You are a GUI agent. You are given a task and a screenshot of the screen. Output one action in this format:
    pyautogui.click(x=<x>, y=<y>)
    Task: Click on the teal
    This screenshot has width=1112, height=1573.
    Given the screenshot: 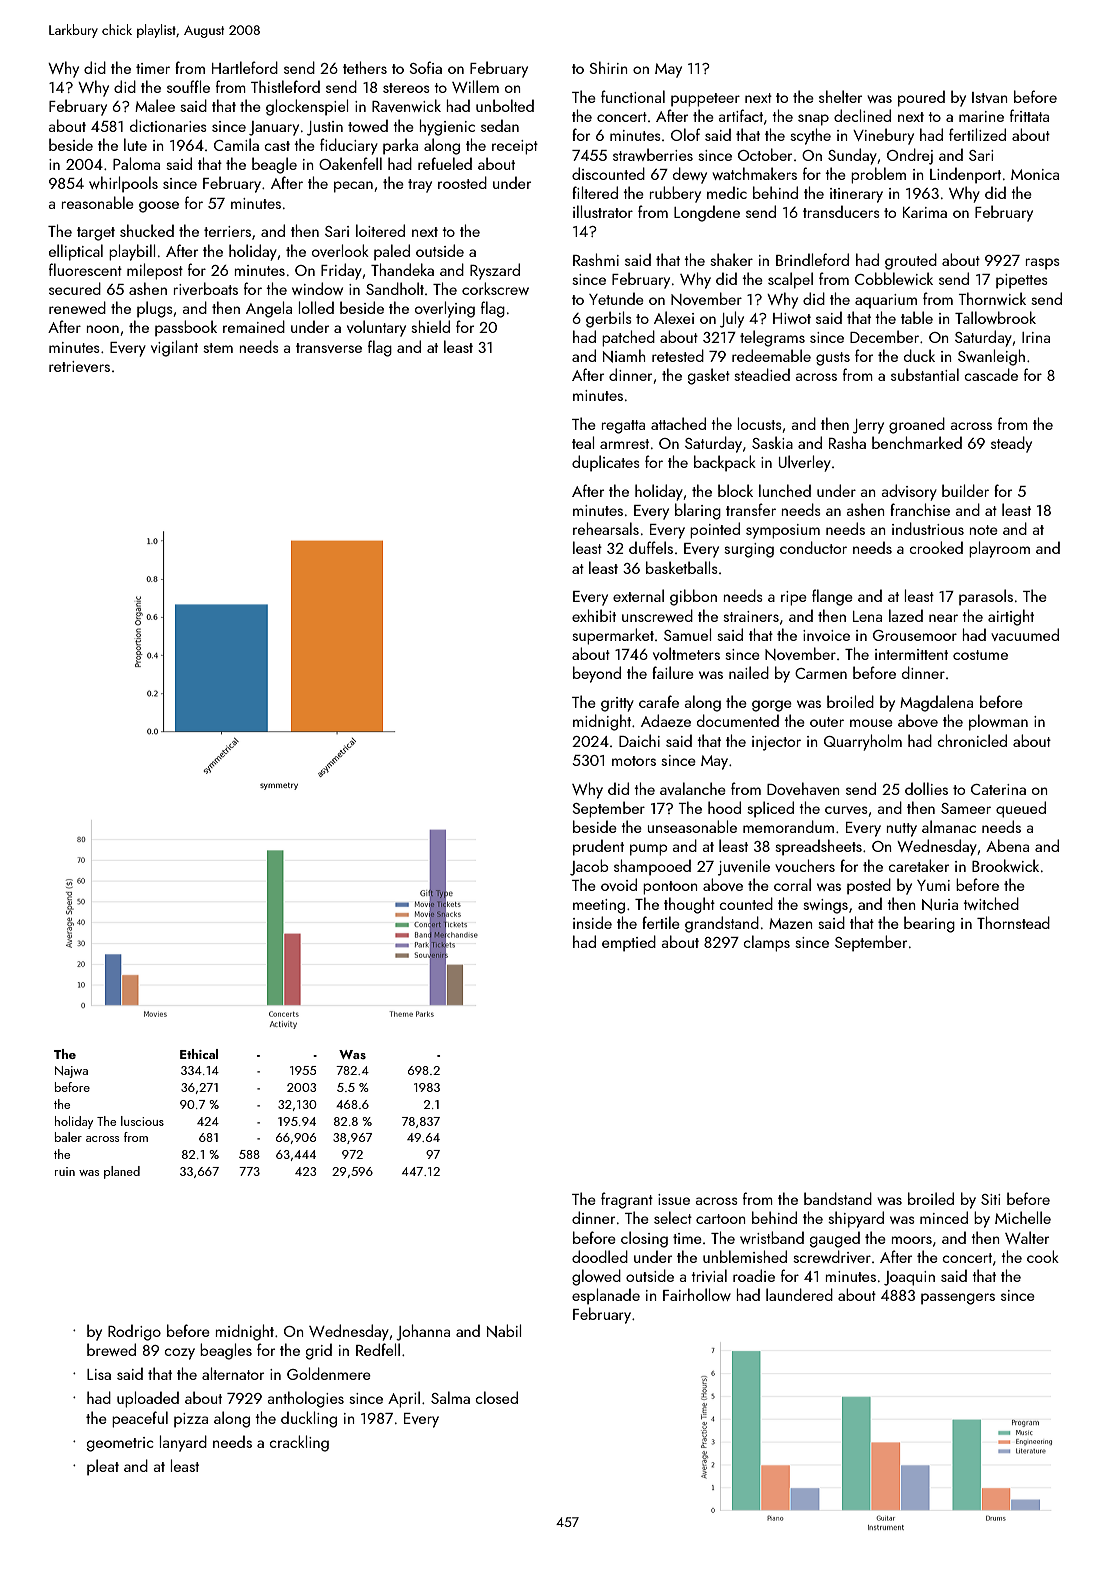 What is the action you would take?
    pyautogui.click(x=583, y=442)
